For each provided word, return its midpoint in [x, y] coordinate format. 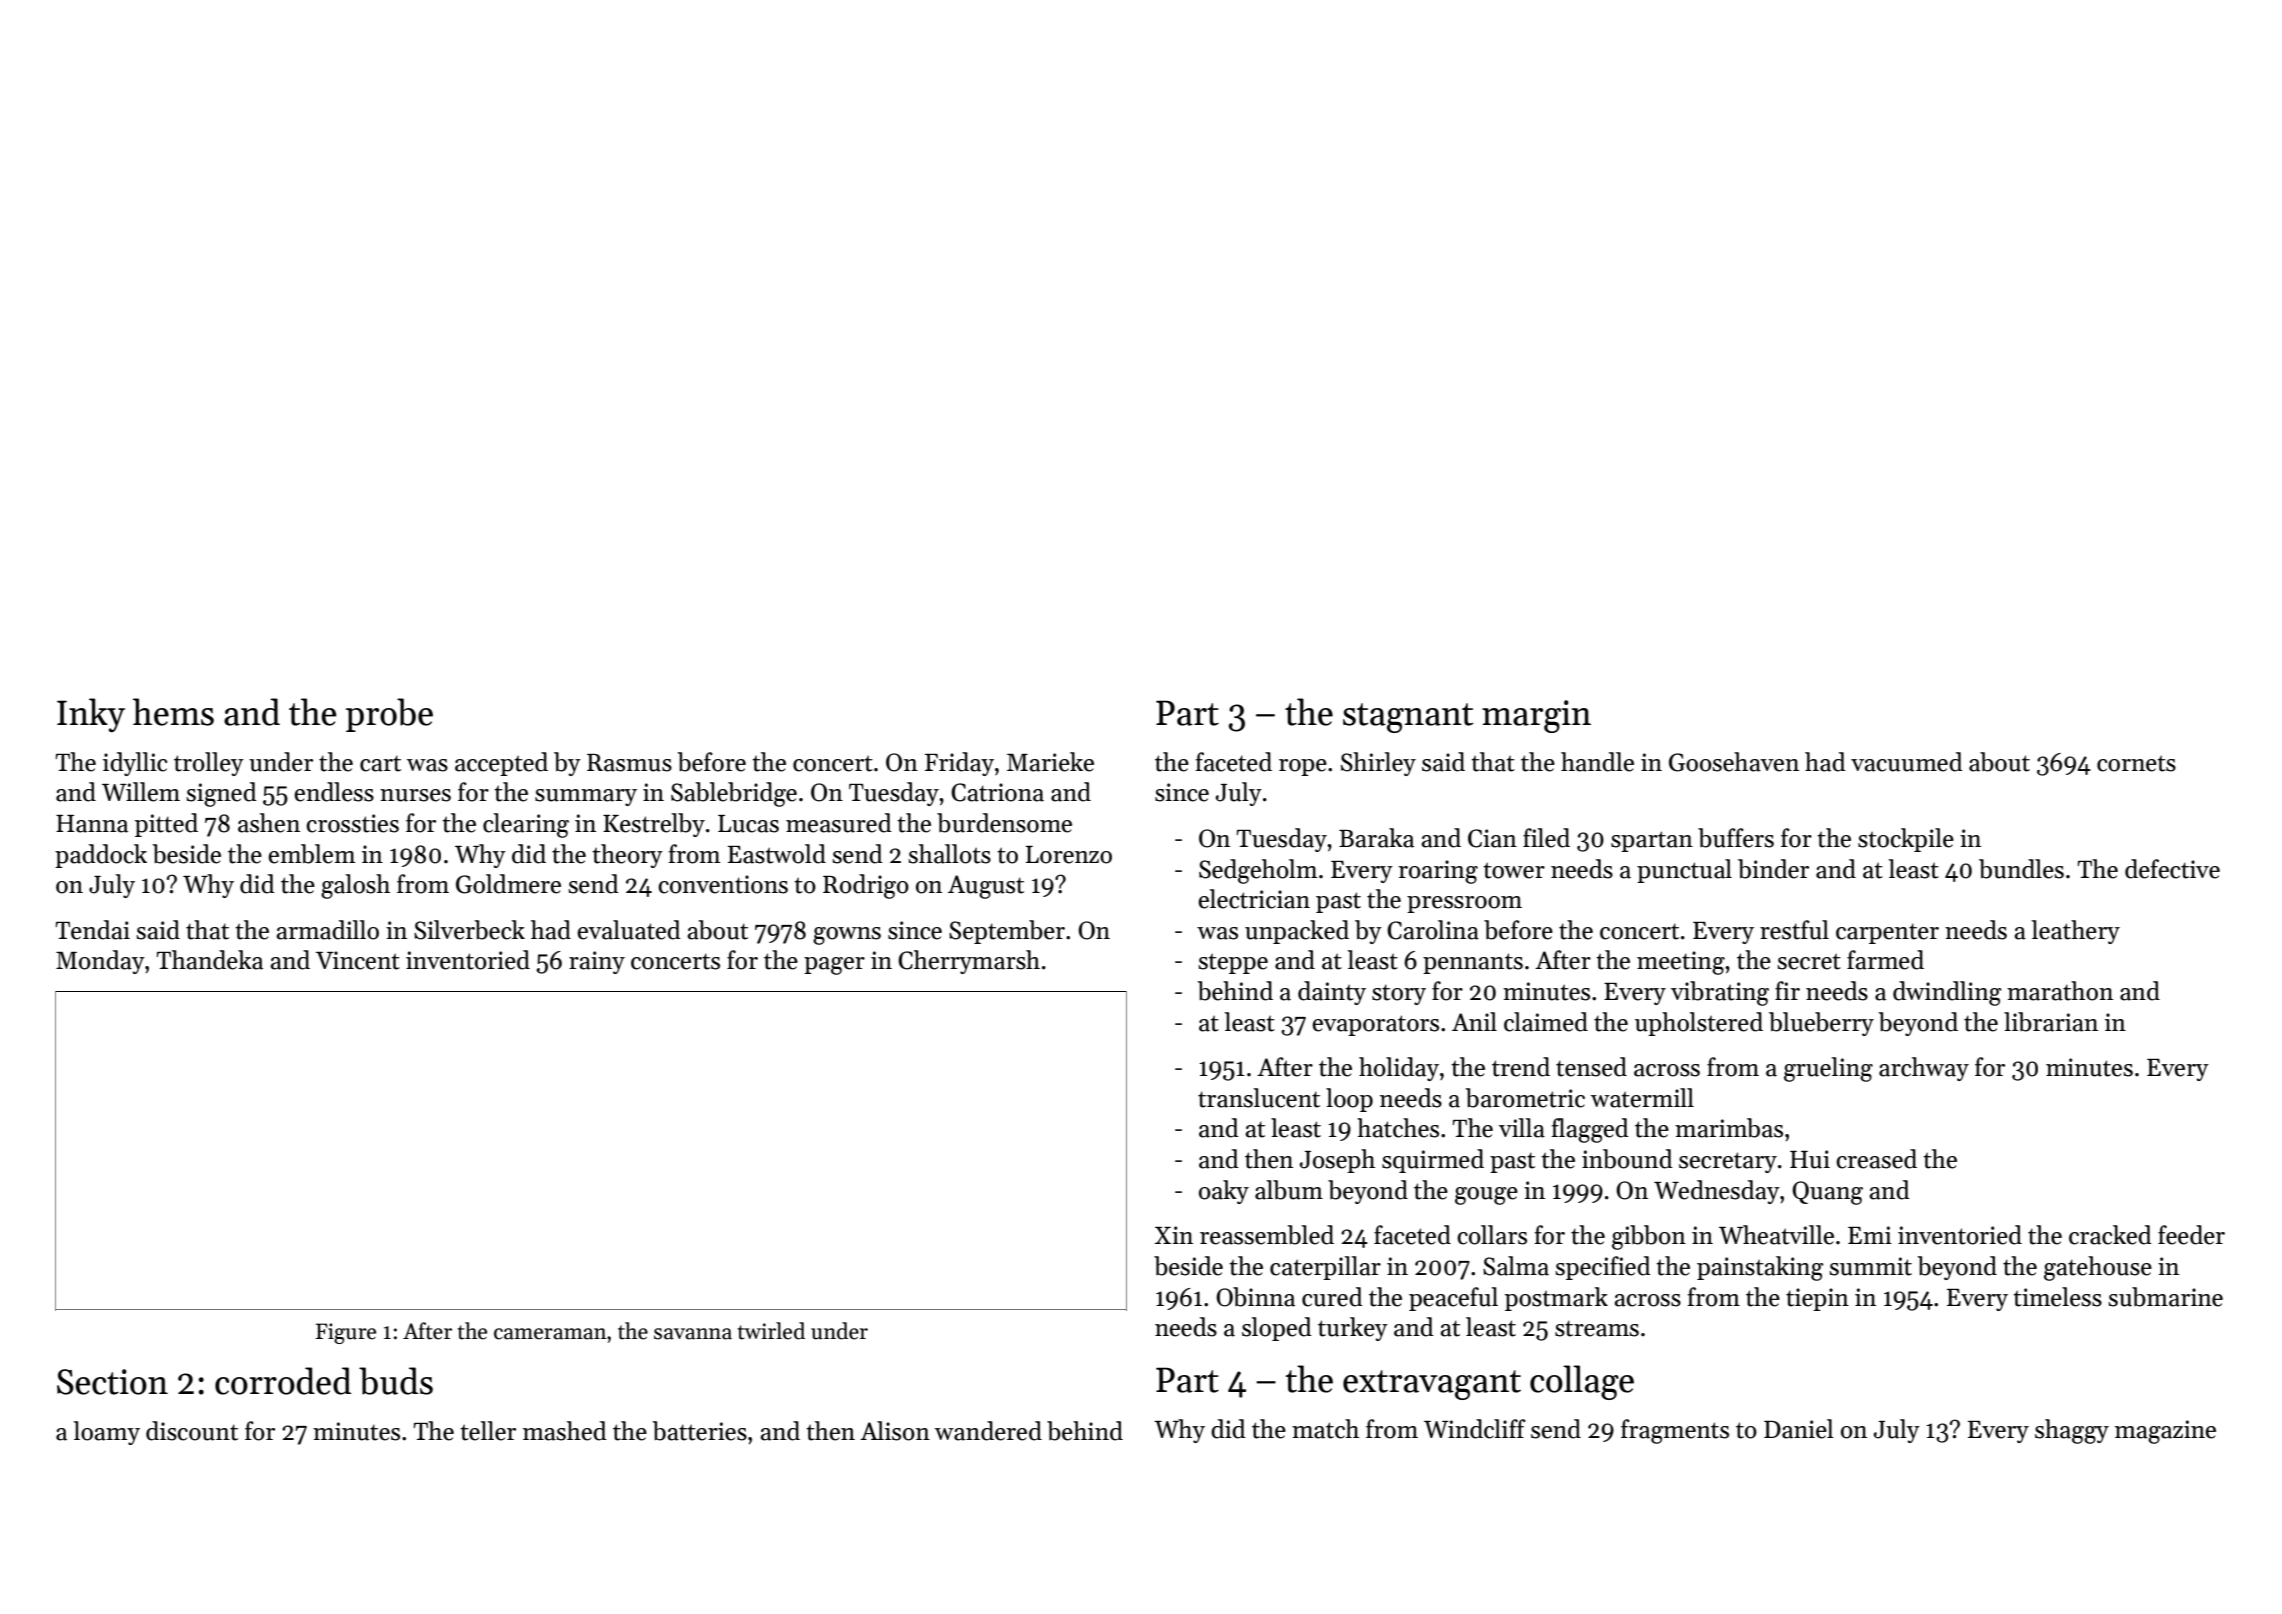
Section [112, 1382]
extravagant [1432, 1385]
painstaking [1760, 1268]
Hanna [92, 824]
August [986, 887]
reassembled [1267, 1235]
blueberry [1821, 1024]
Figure [346, 1333]
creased [1876, 1159]
